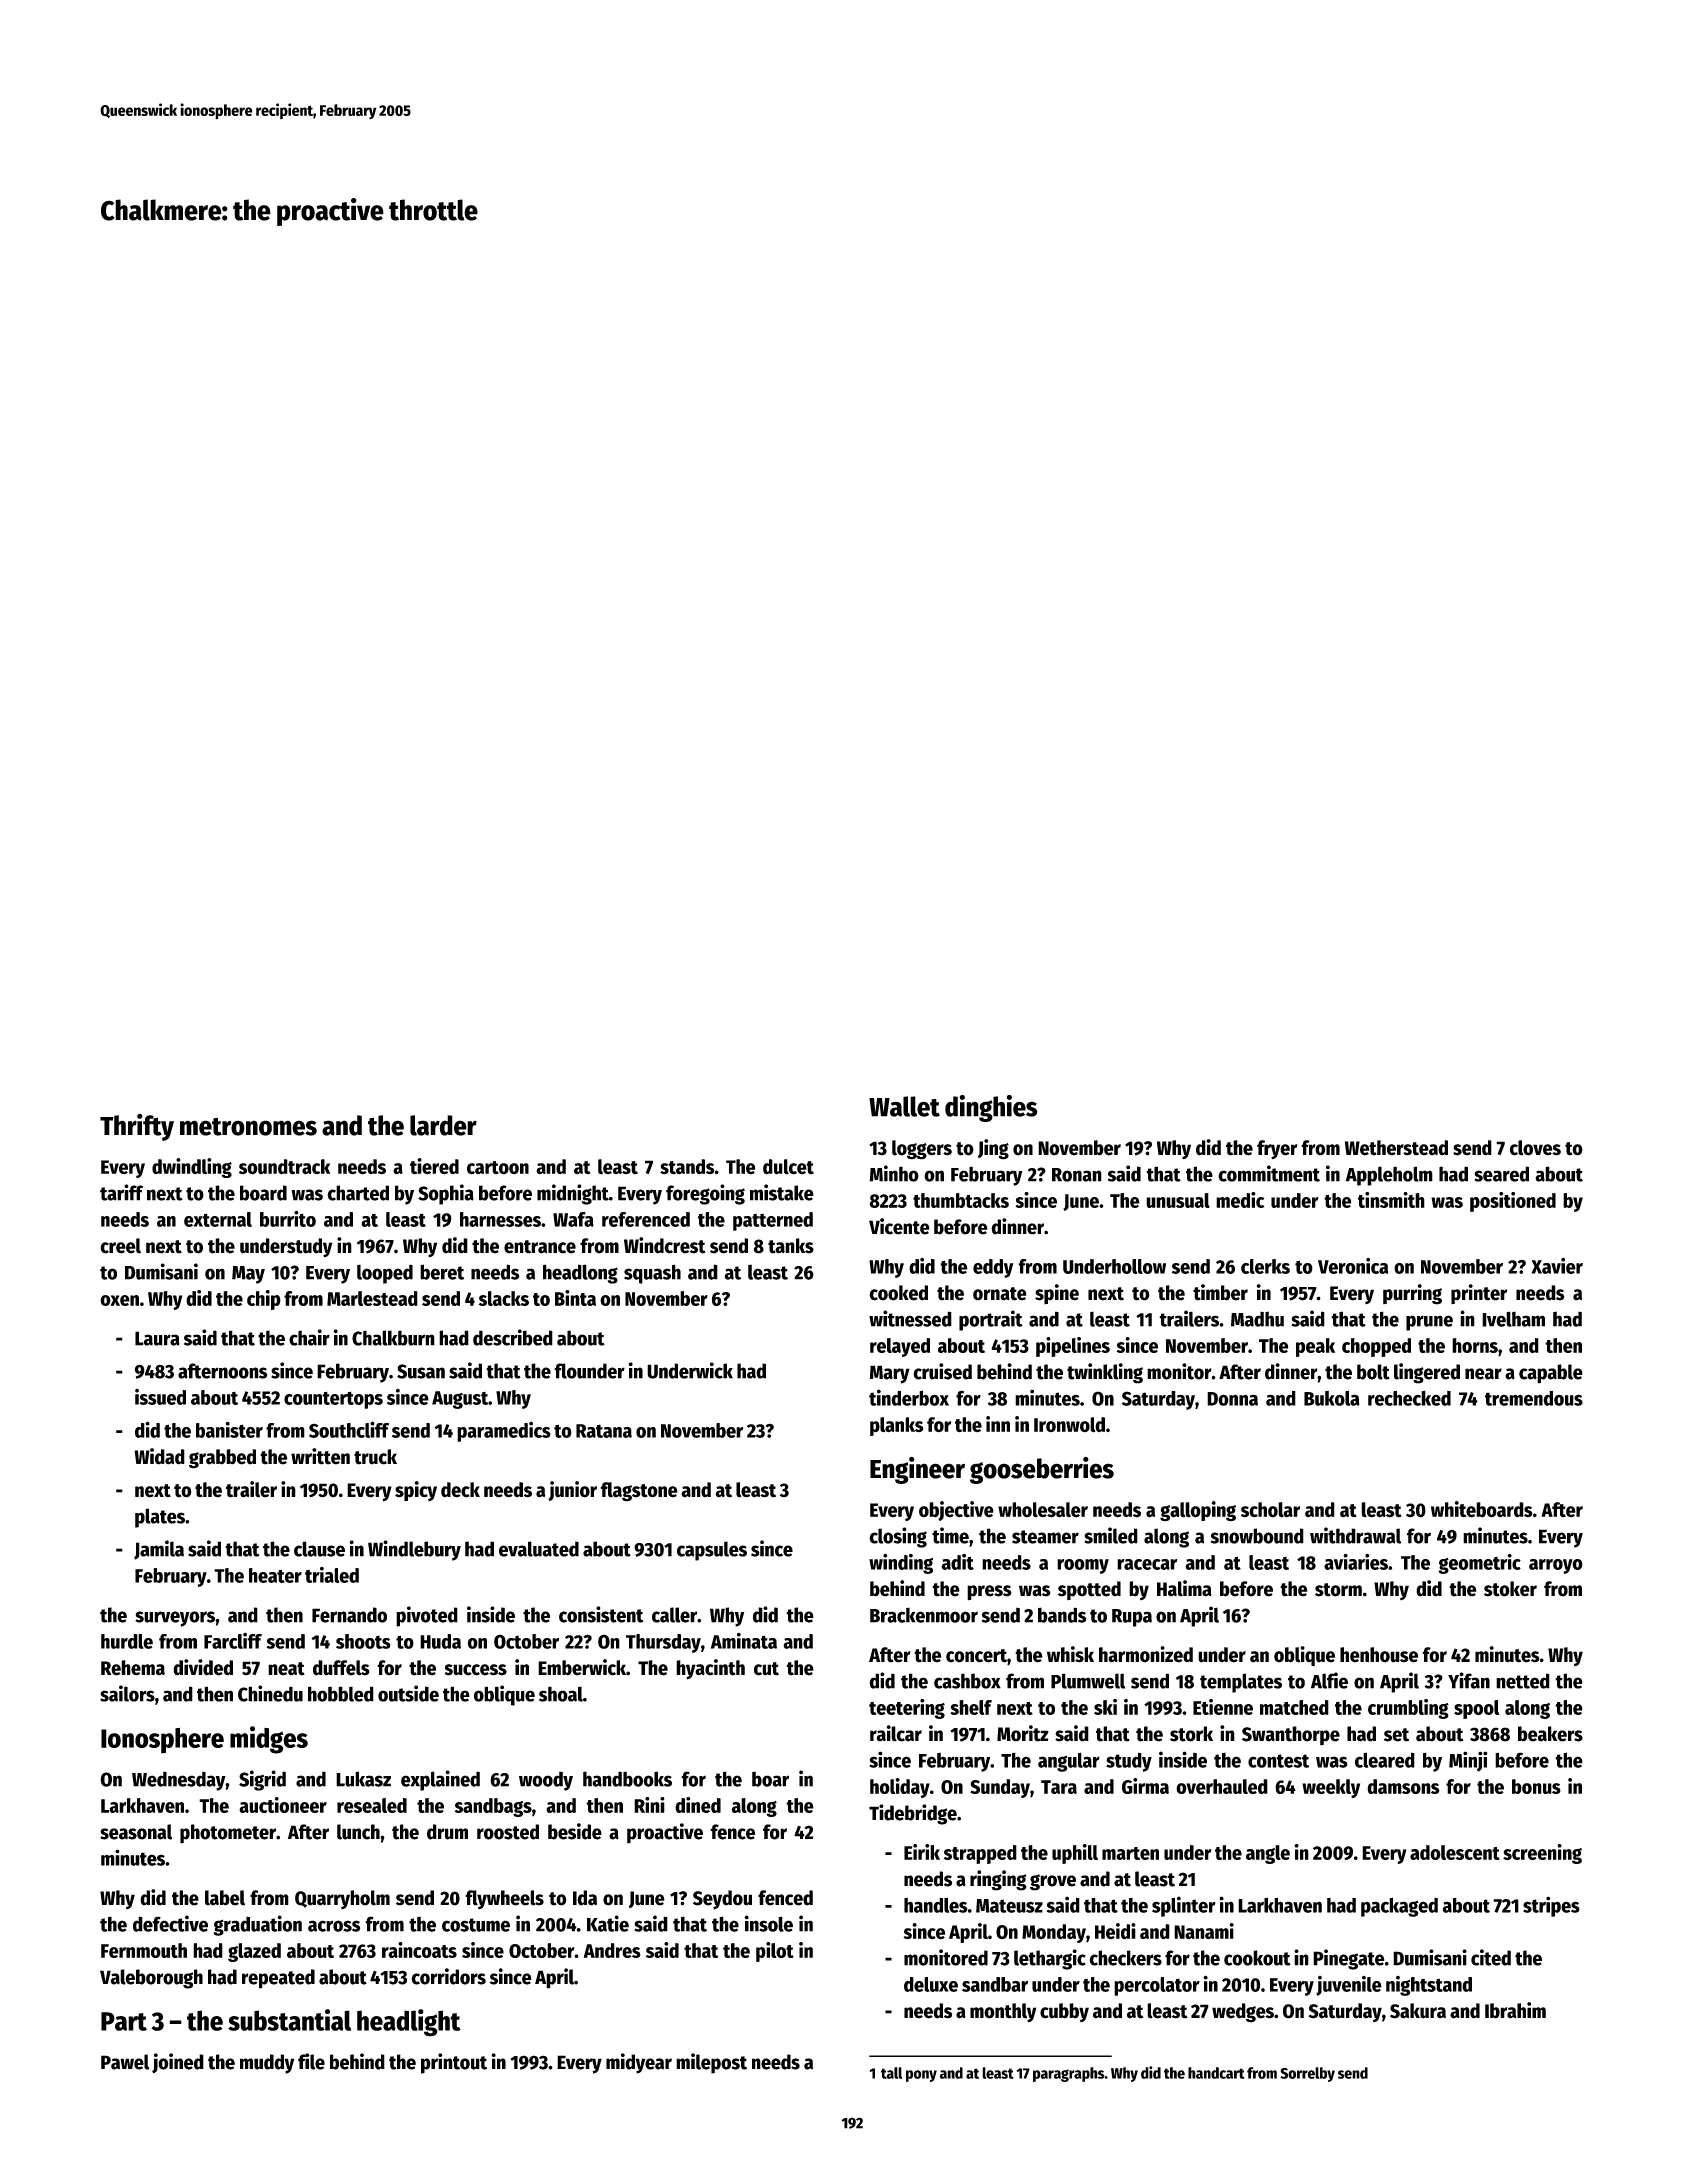  Describe the element at coordinates (1257, 1319) in the screenshot. I see `Madhu` at that location.
